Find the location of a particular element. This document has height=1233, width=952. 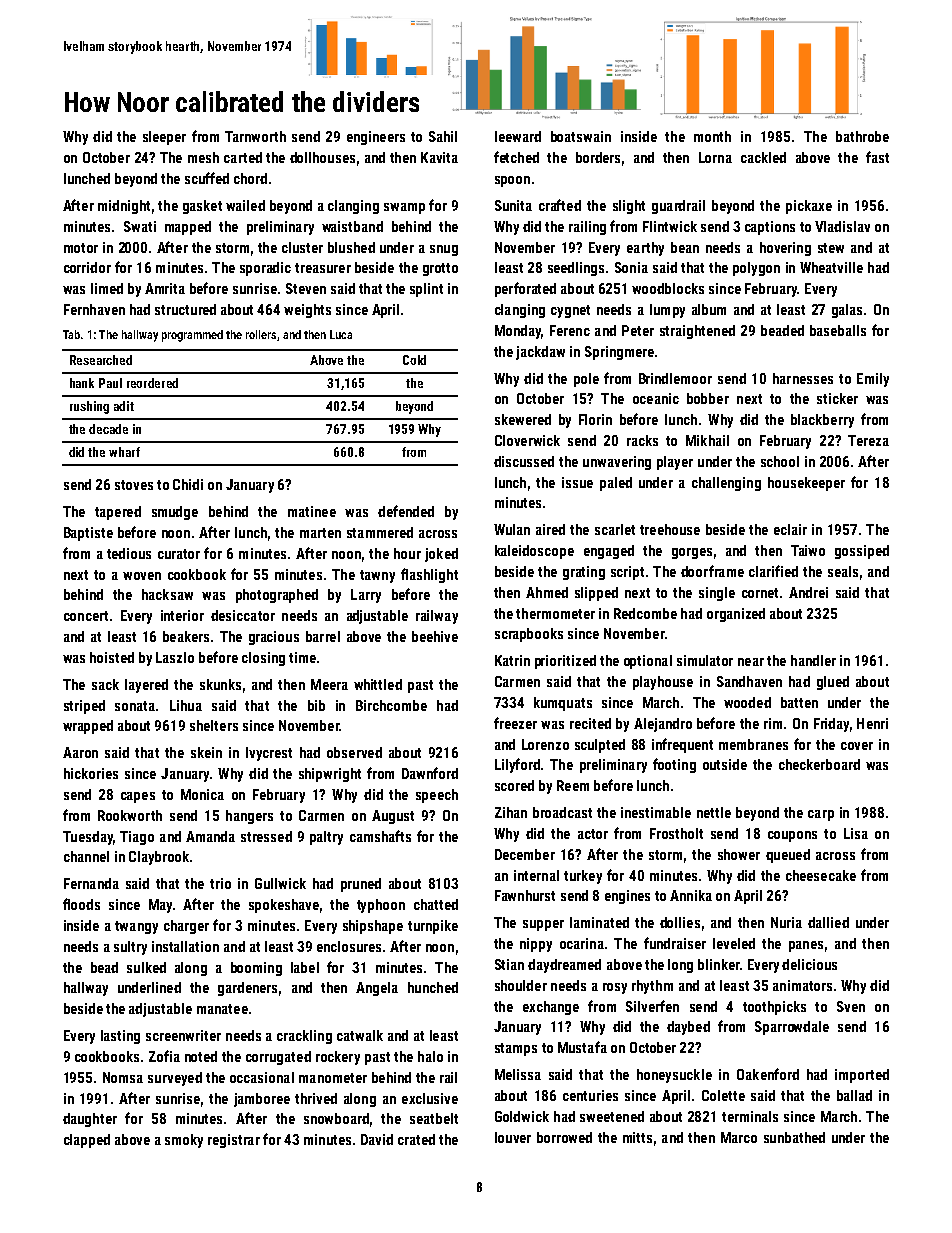

slipped is located at coordinates (596, 594).
